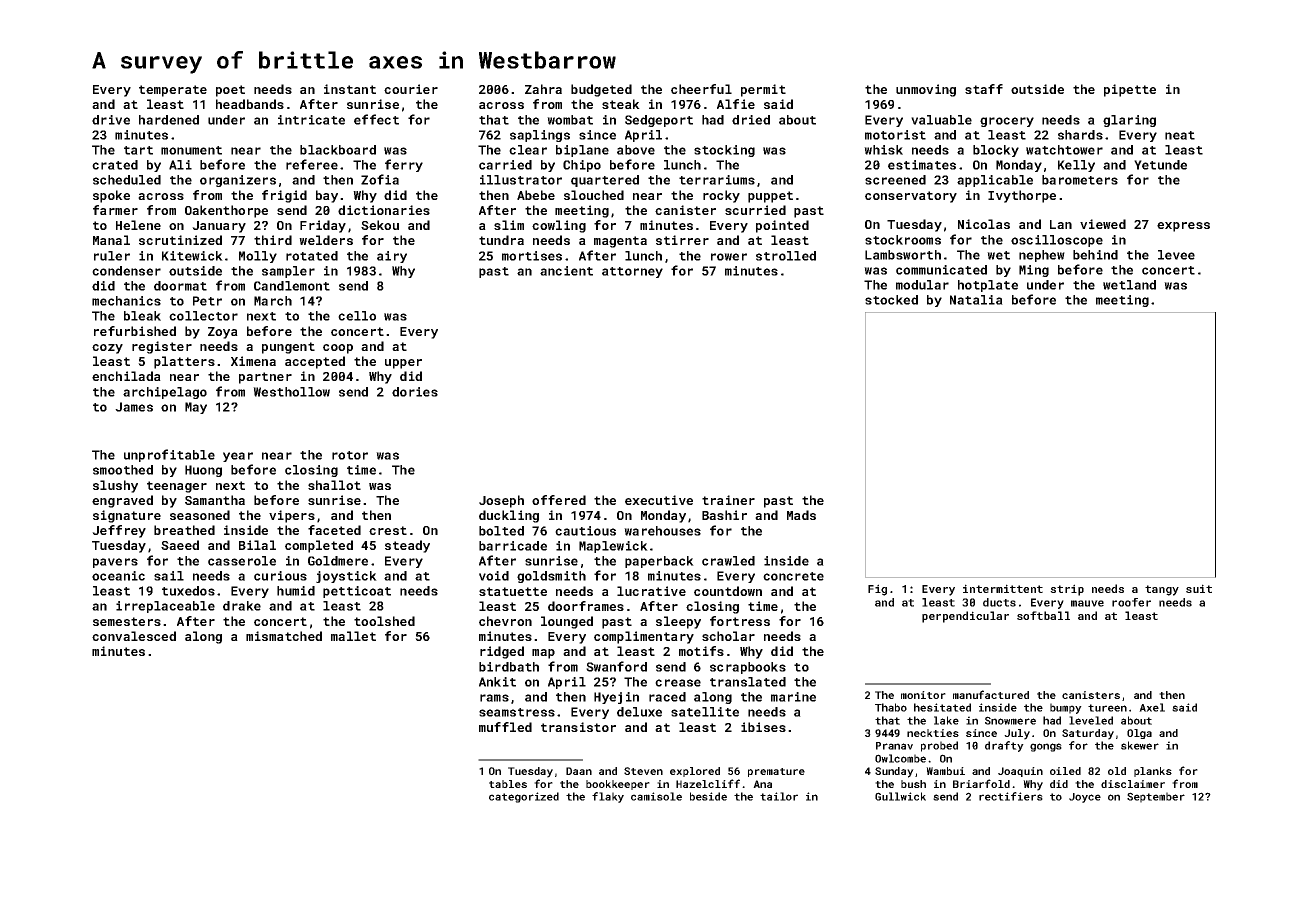 This screenshot has width=1308, height=924. I want to click on warehouses, so click(662, 531).
